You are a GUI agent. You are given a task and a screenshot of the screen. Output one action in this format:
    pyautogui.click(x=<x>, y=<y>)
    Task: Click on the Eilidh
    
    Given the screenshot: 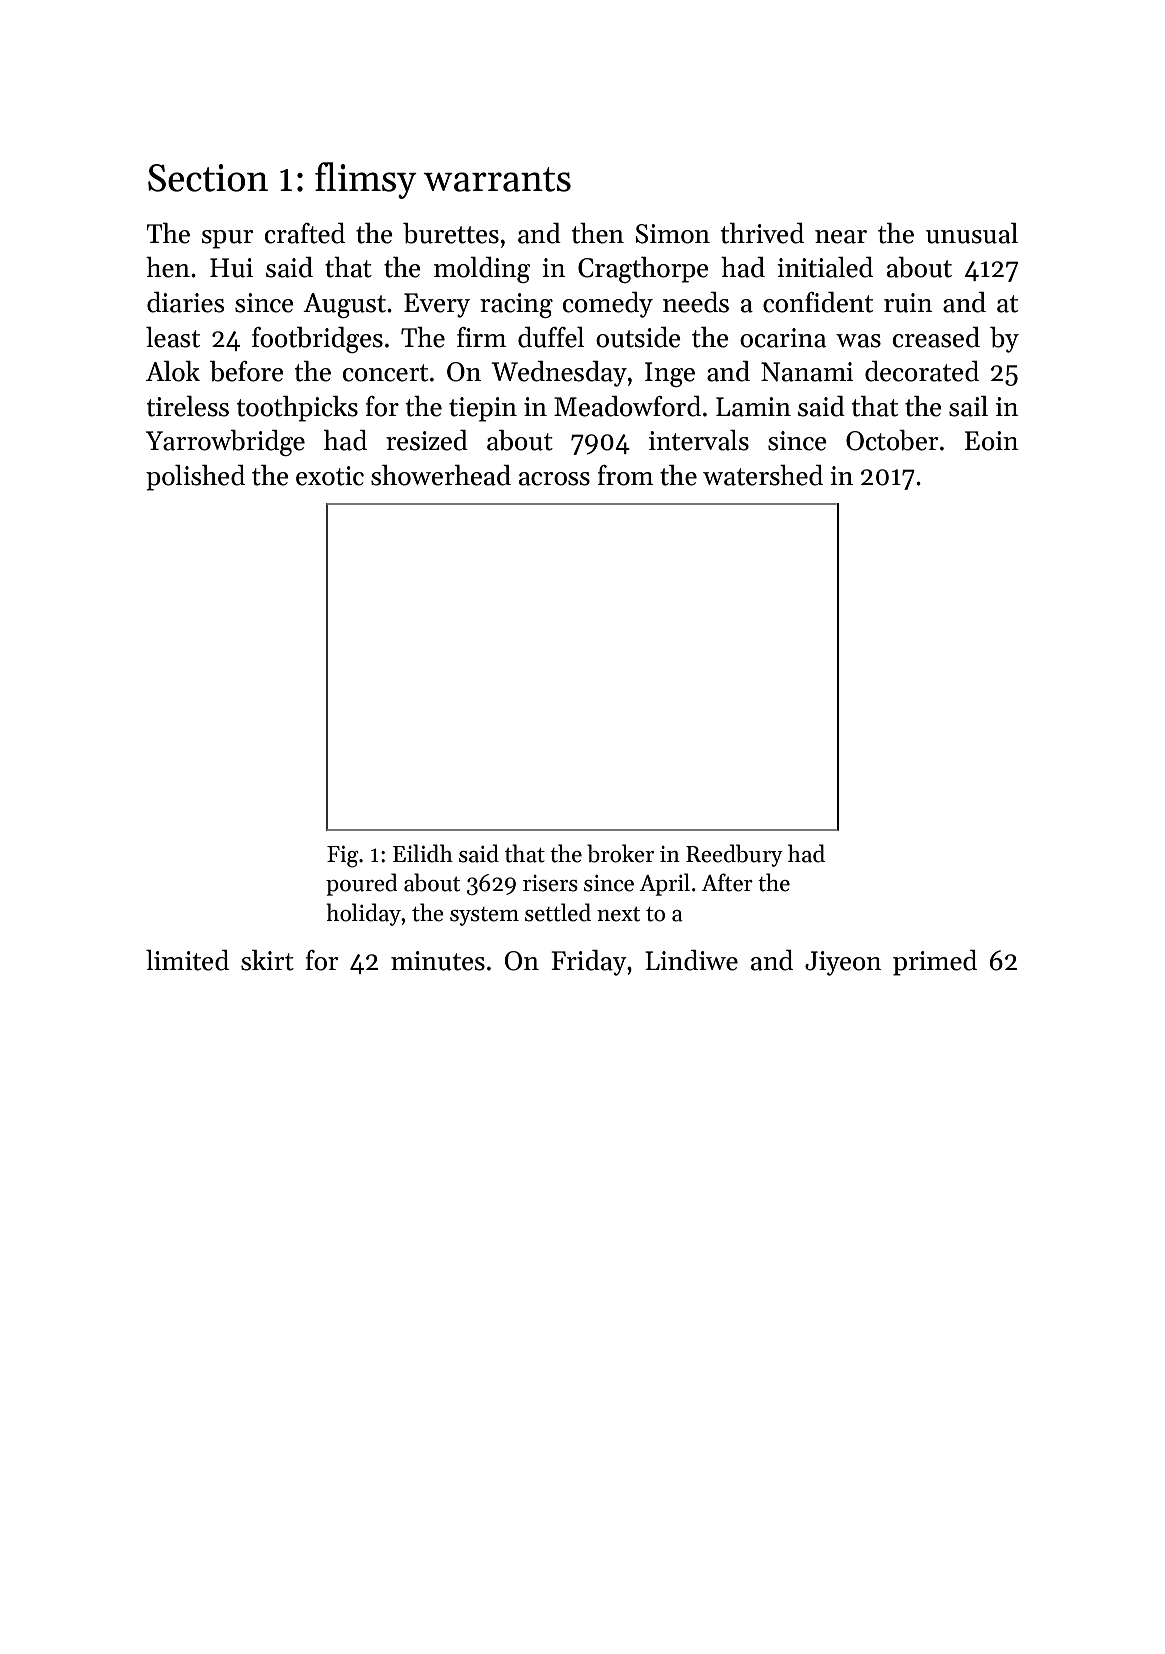 What is the action you would take?
    pyautogui.click(x=423, y=853)
